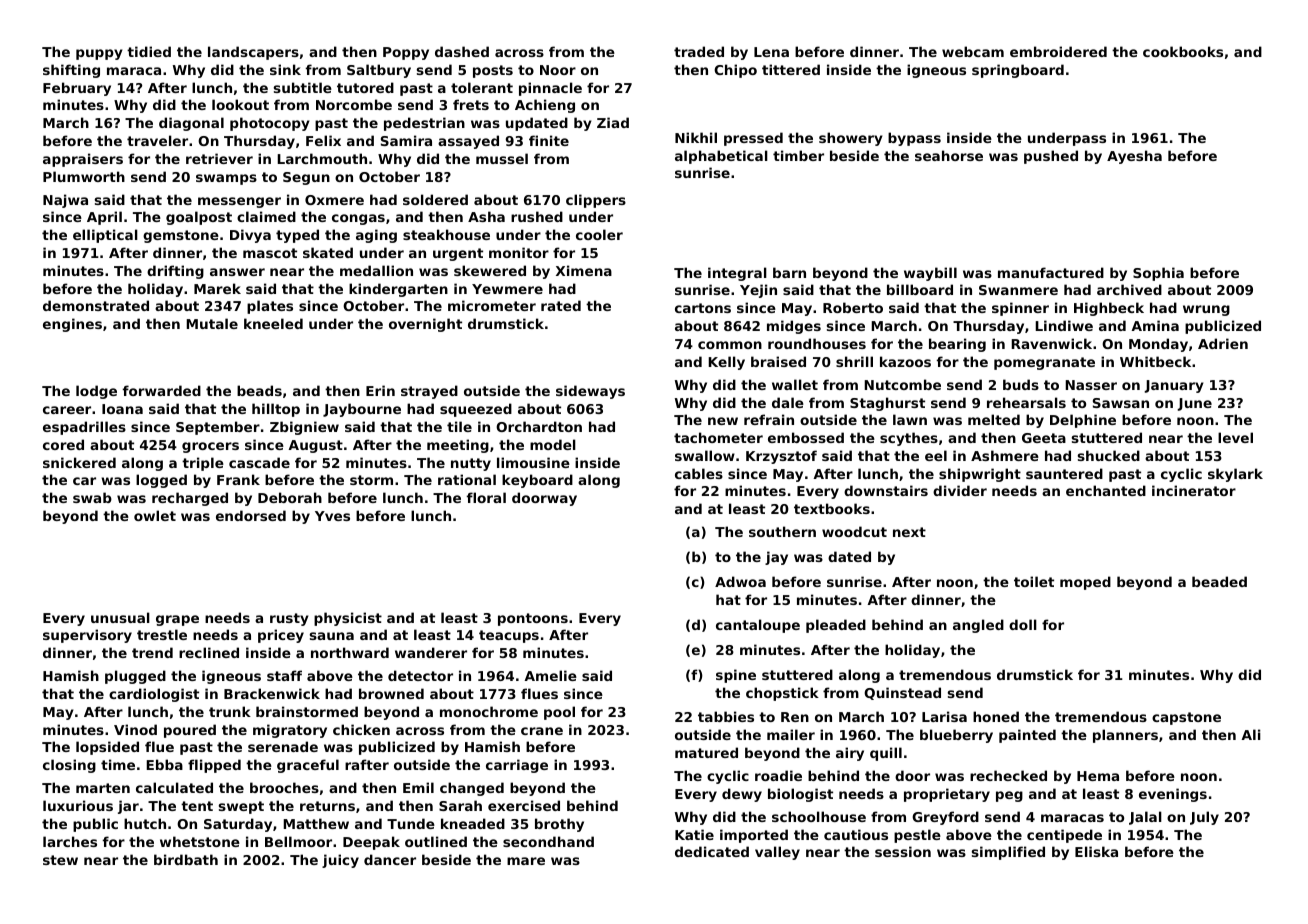 The height and width of the screenshot is (924, 1308). What do you see at coordinates (771, 52) in the screenshot?
I see `Lena` at bounding box center [771, 52].
